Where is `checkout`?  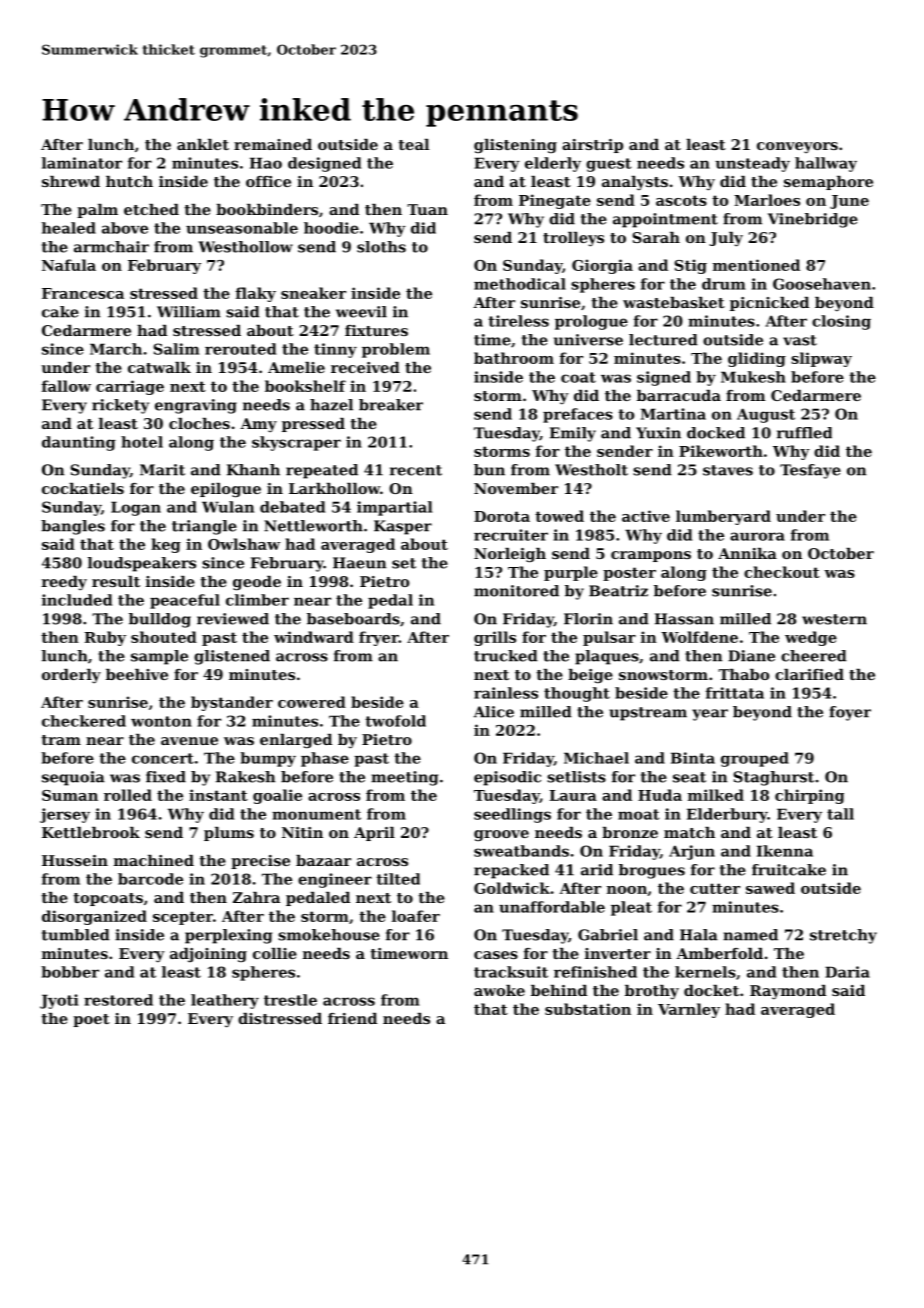 checkout is located at coordinates (782, 572).
